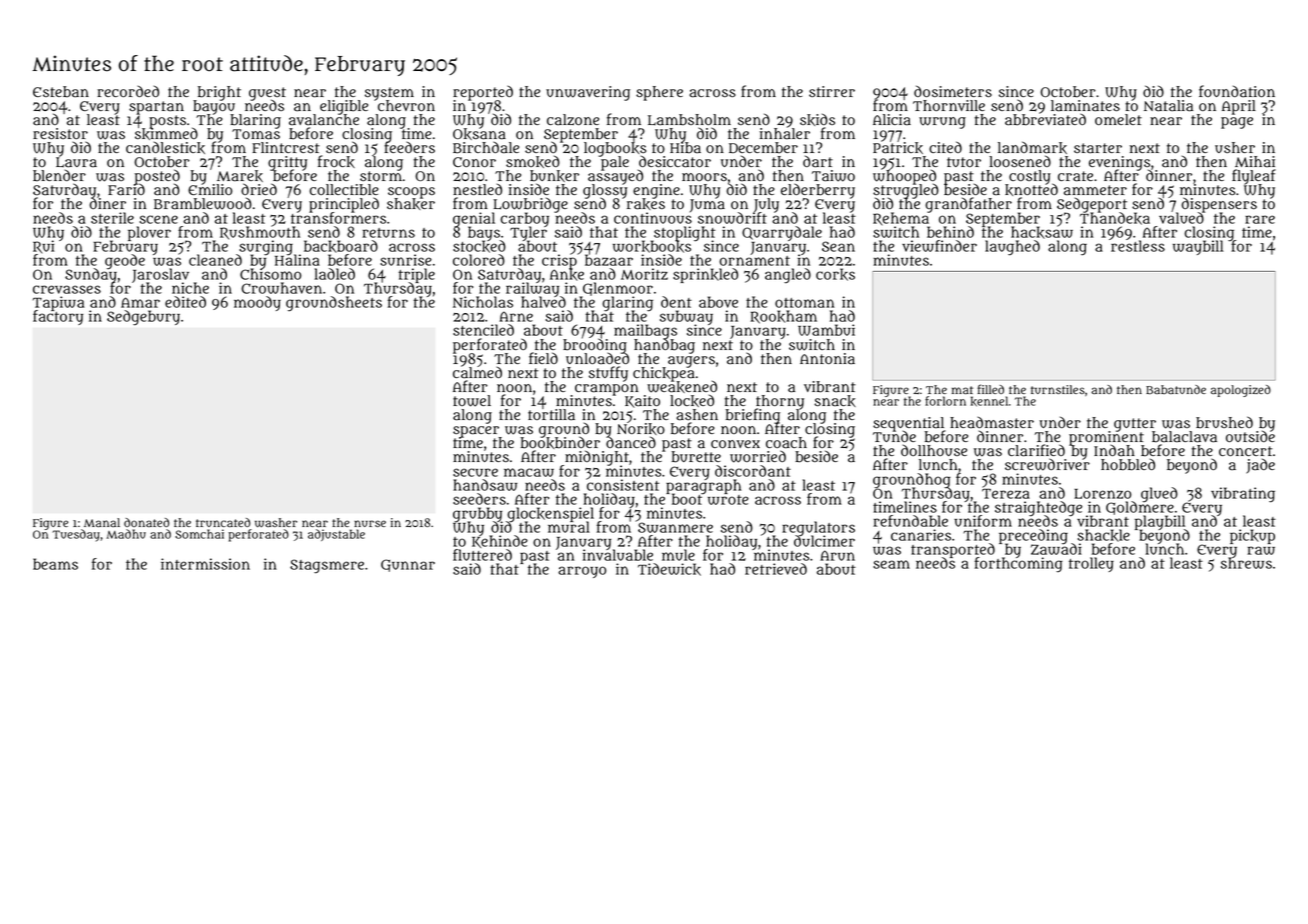 The width and height of the screenshot is (1308, 924). What do you see at coordinates (474, 162) in the screenshot?
I see `Conor` at bounding box center [474, 162].
